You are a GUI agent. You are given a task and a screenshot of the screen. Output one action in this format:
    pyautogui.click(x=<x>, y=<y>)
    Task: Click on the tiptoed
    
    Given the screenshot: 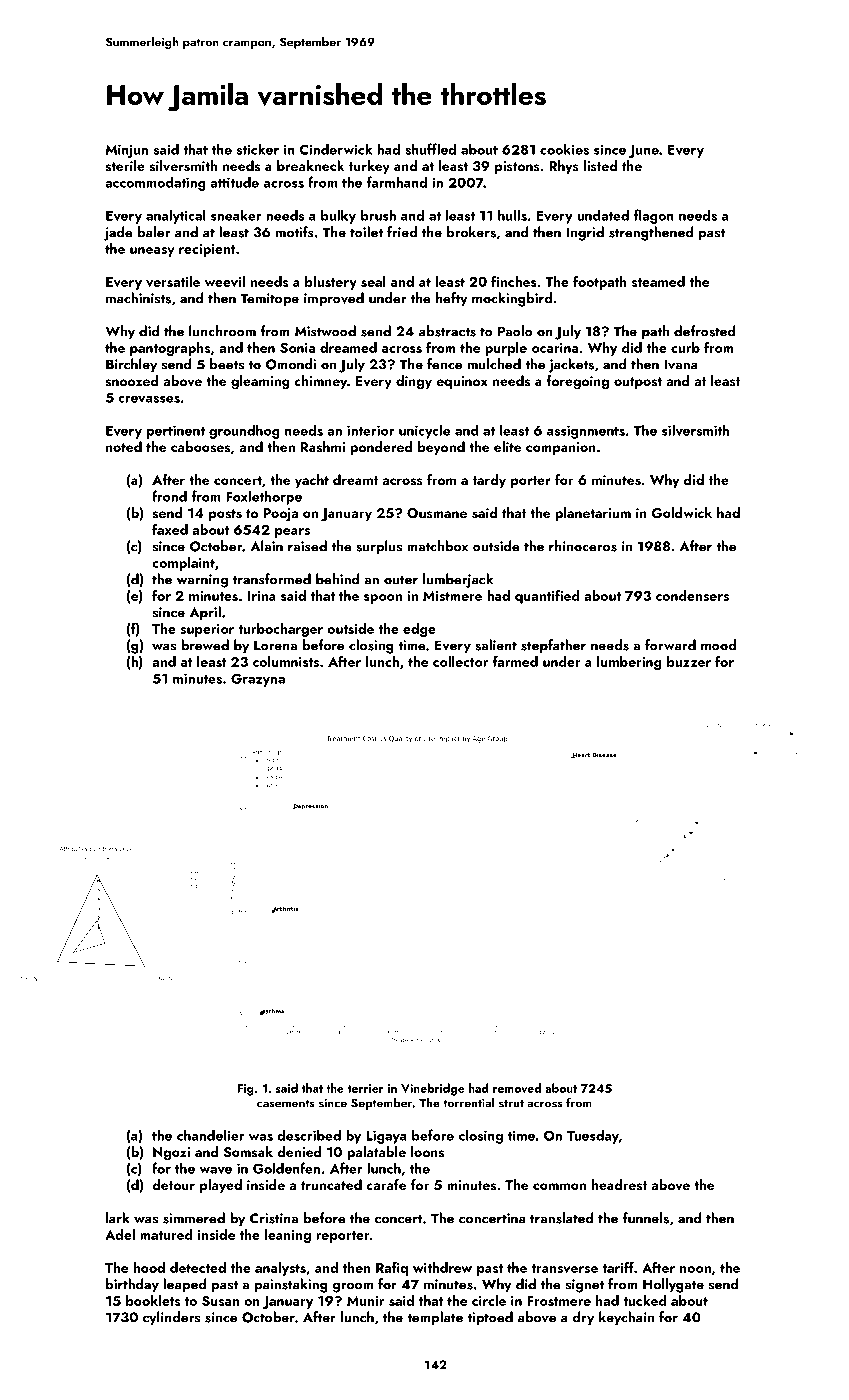 What is the action you would take?
    pyautogui.click(x=490, y=1318)
